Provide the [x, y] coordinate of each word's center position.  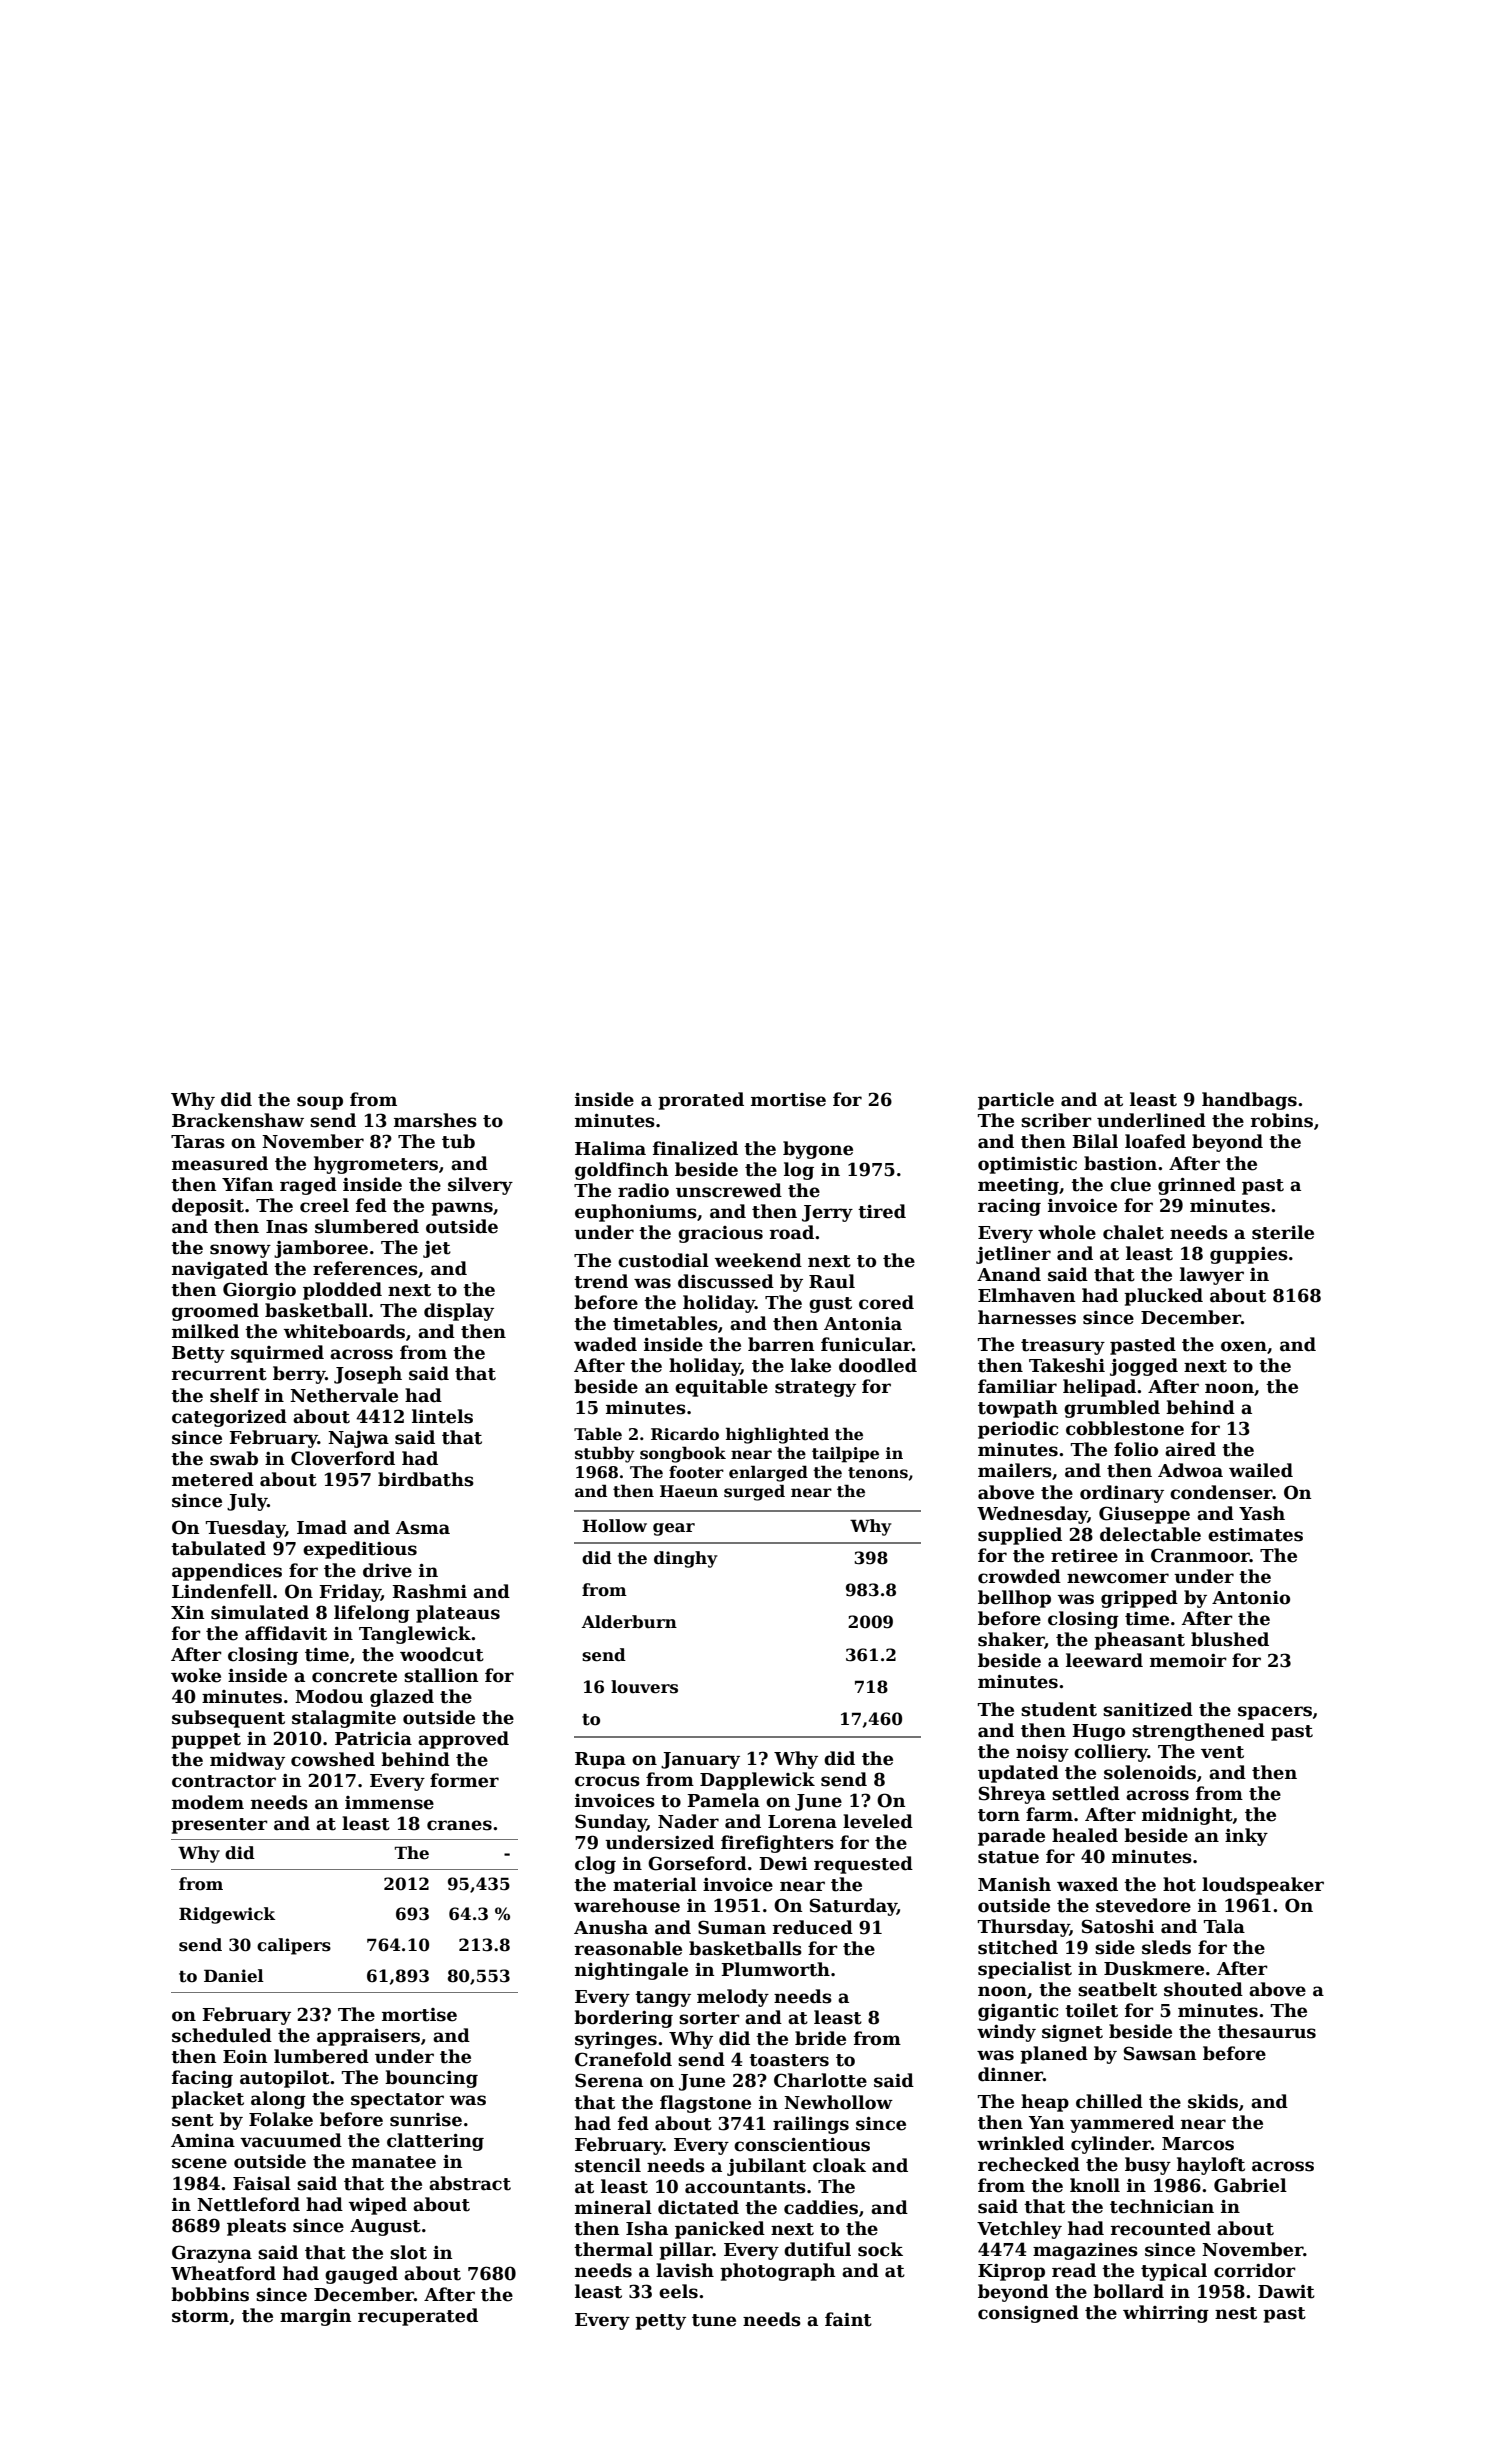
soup [320, 1103]
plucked [1163, 1297]
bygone [818, 1150]
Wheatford [223, 2273]
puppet [206, 1741]
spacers [1275, 1713]
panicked [720, 2230]
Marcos [1198, 2144]
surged [754, 1492]
